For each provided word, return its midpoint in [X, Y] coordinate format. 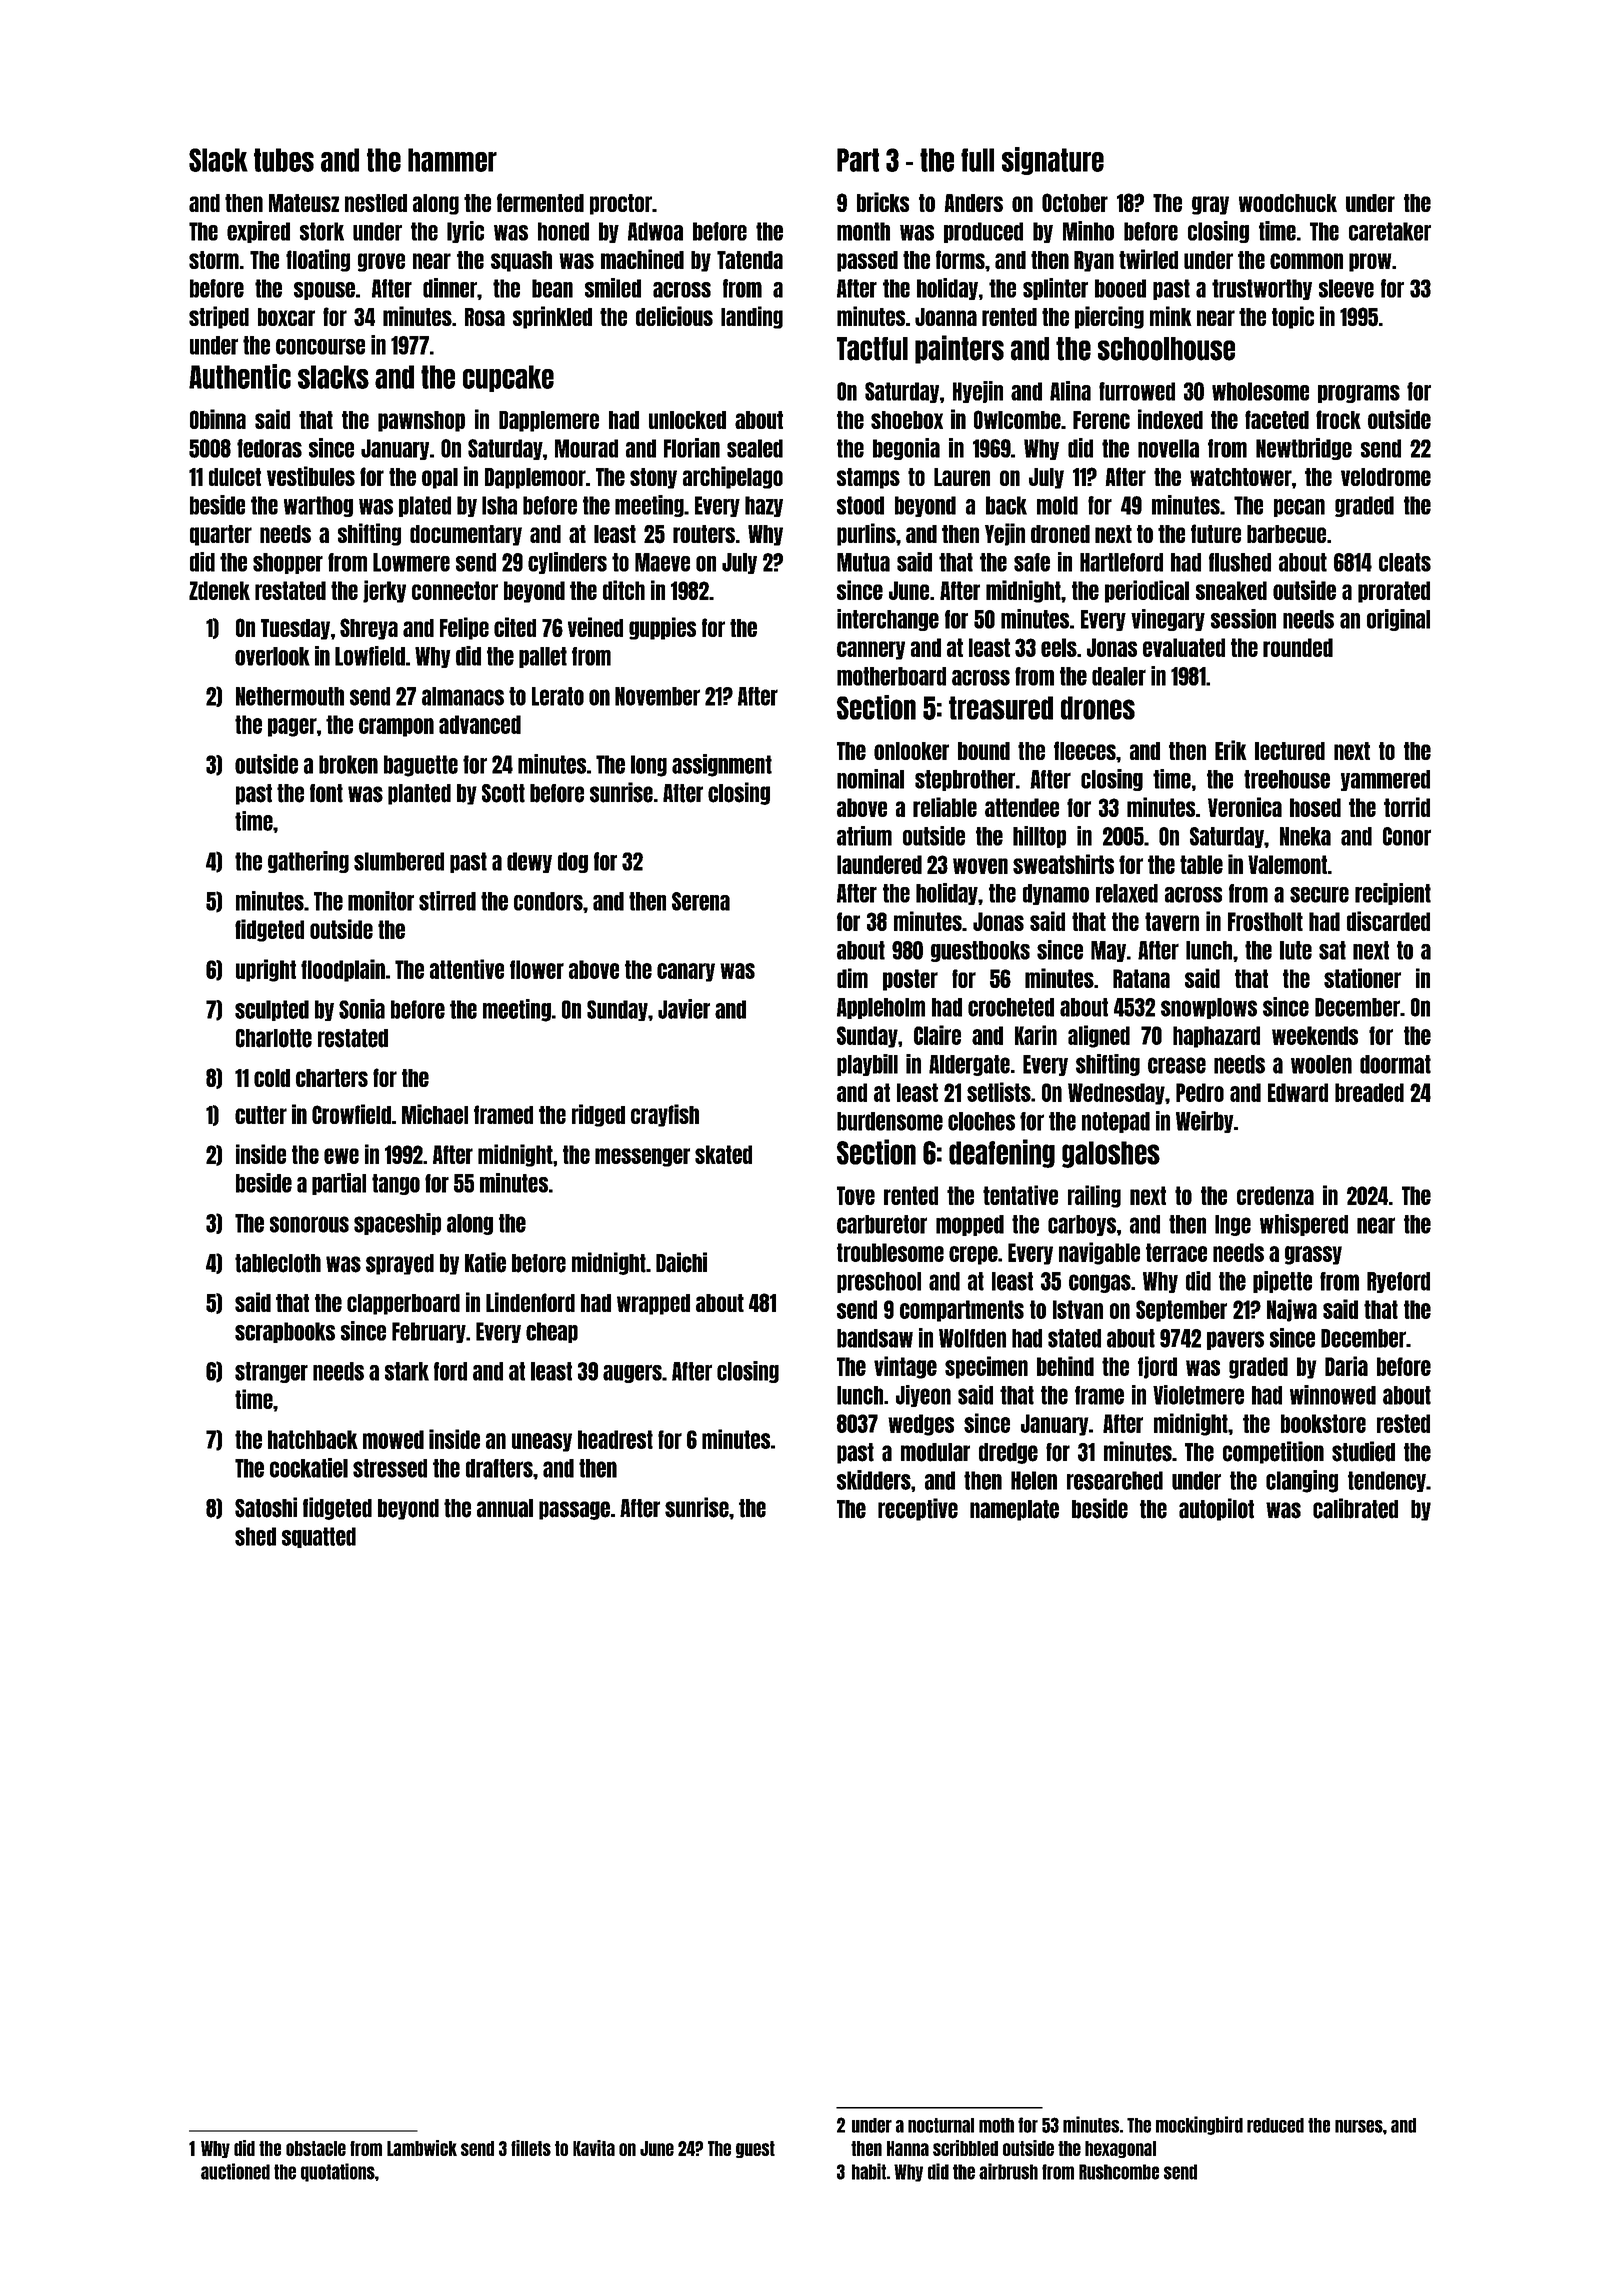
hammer [452, 160]
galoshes [1111, 1154]
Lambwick [422, 2148]
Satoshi [266, 1507]
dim [852, 978]
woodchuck [1288, 203]
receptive [918, 1509]
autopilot [1216, 1509]
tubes [284, 160]
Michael [435, 1114]
